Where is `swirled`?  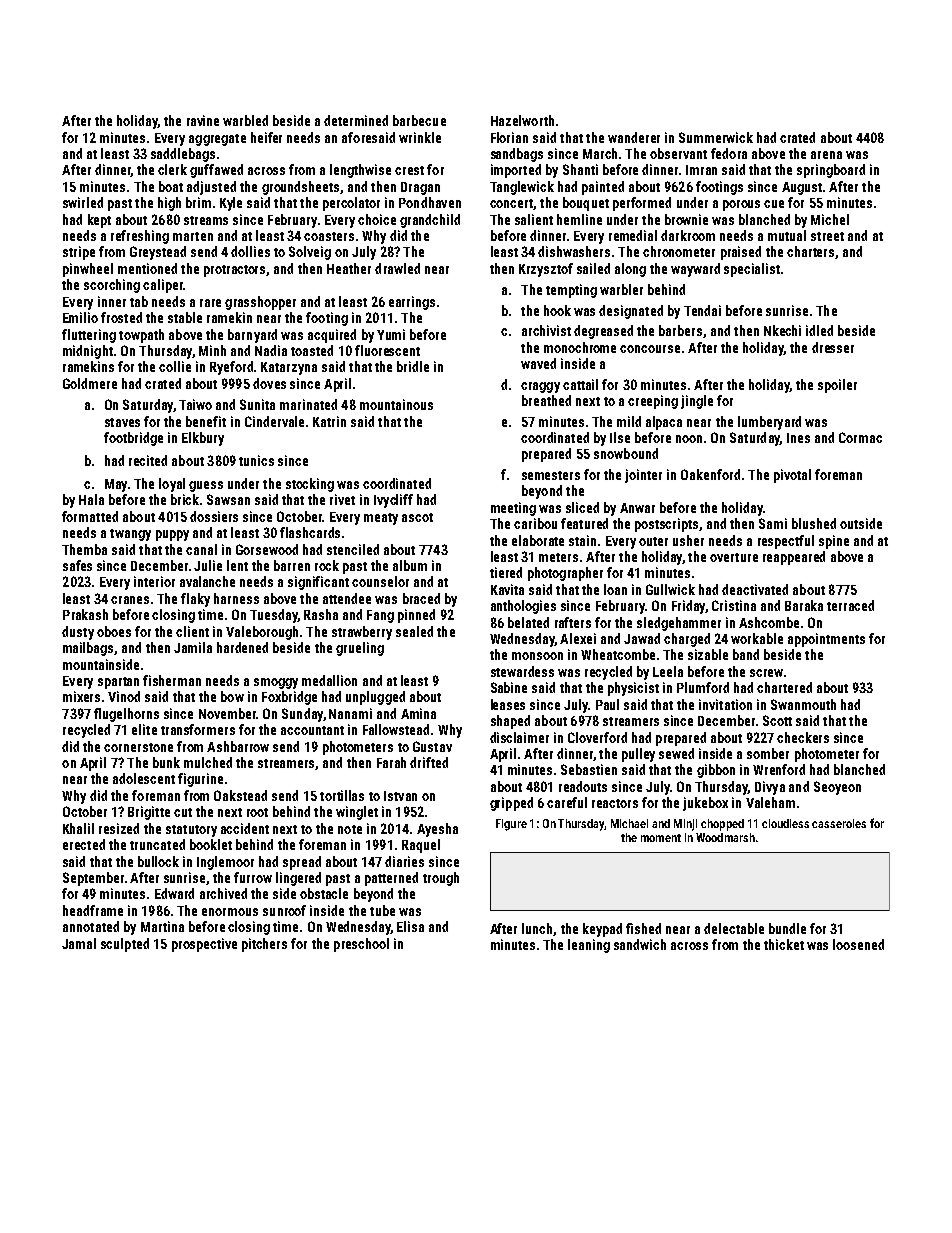
swirled is located at coordinates (83, 202).
